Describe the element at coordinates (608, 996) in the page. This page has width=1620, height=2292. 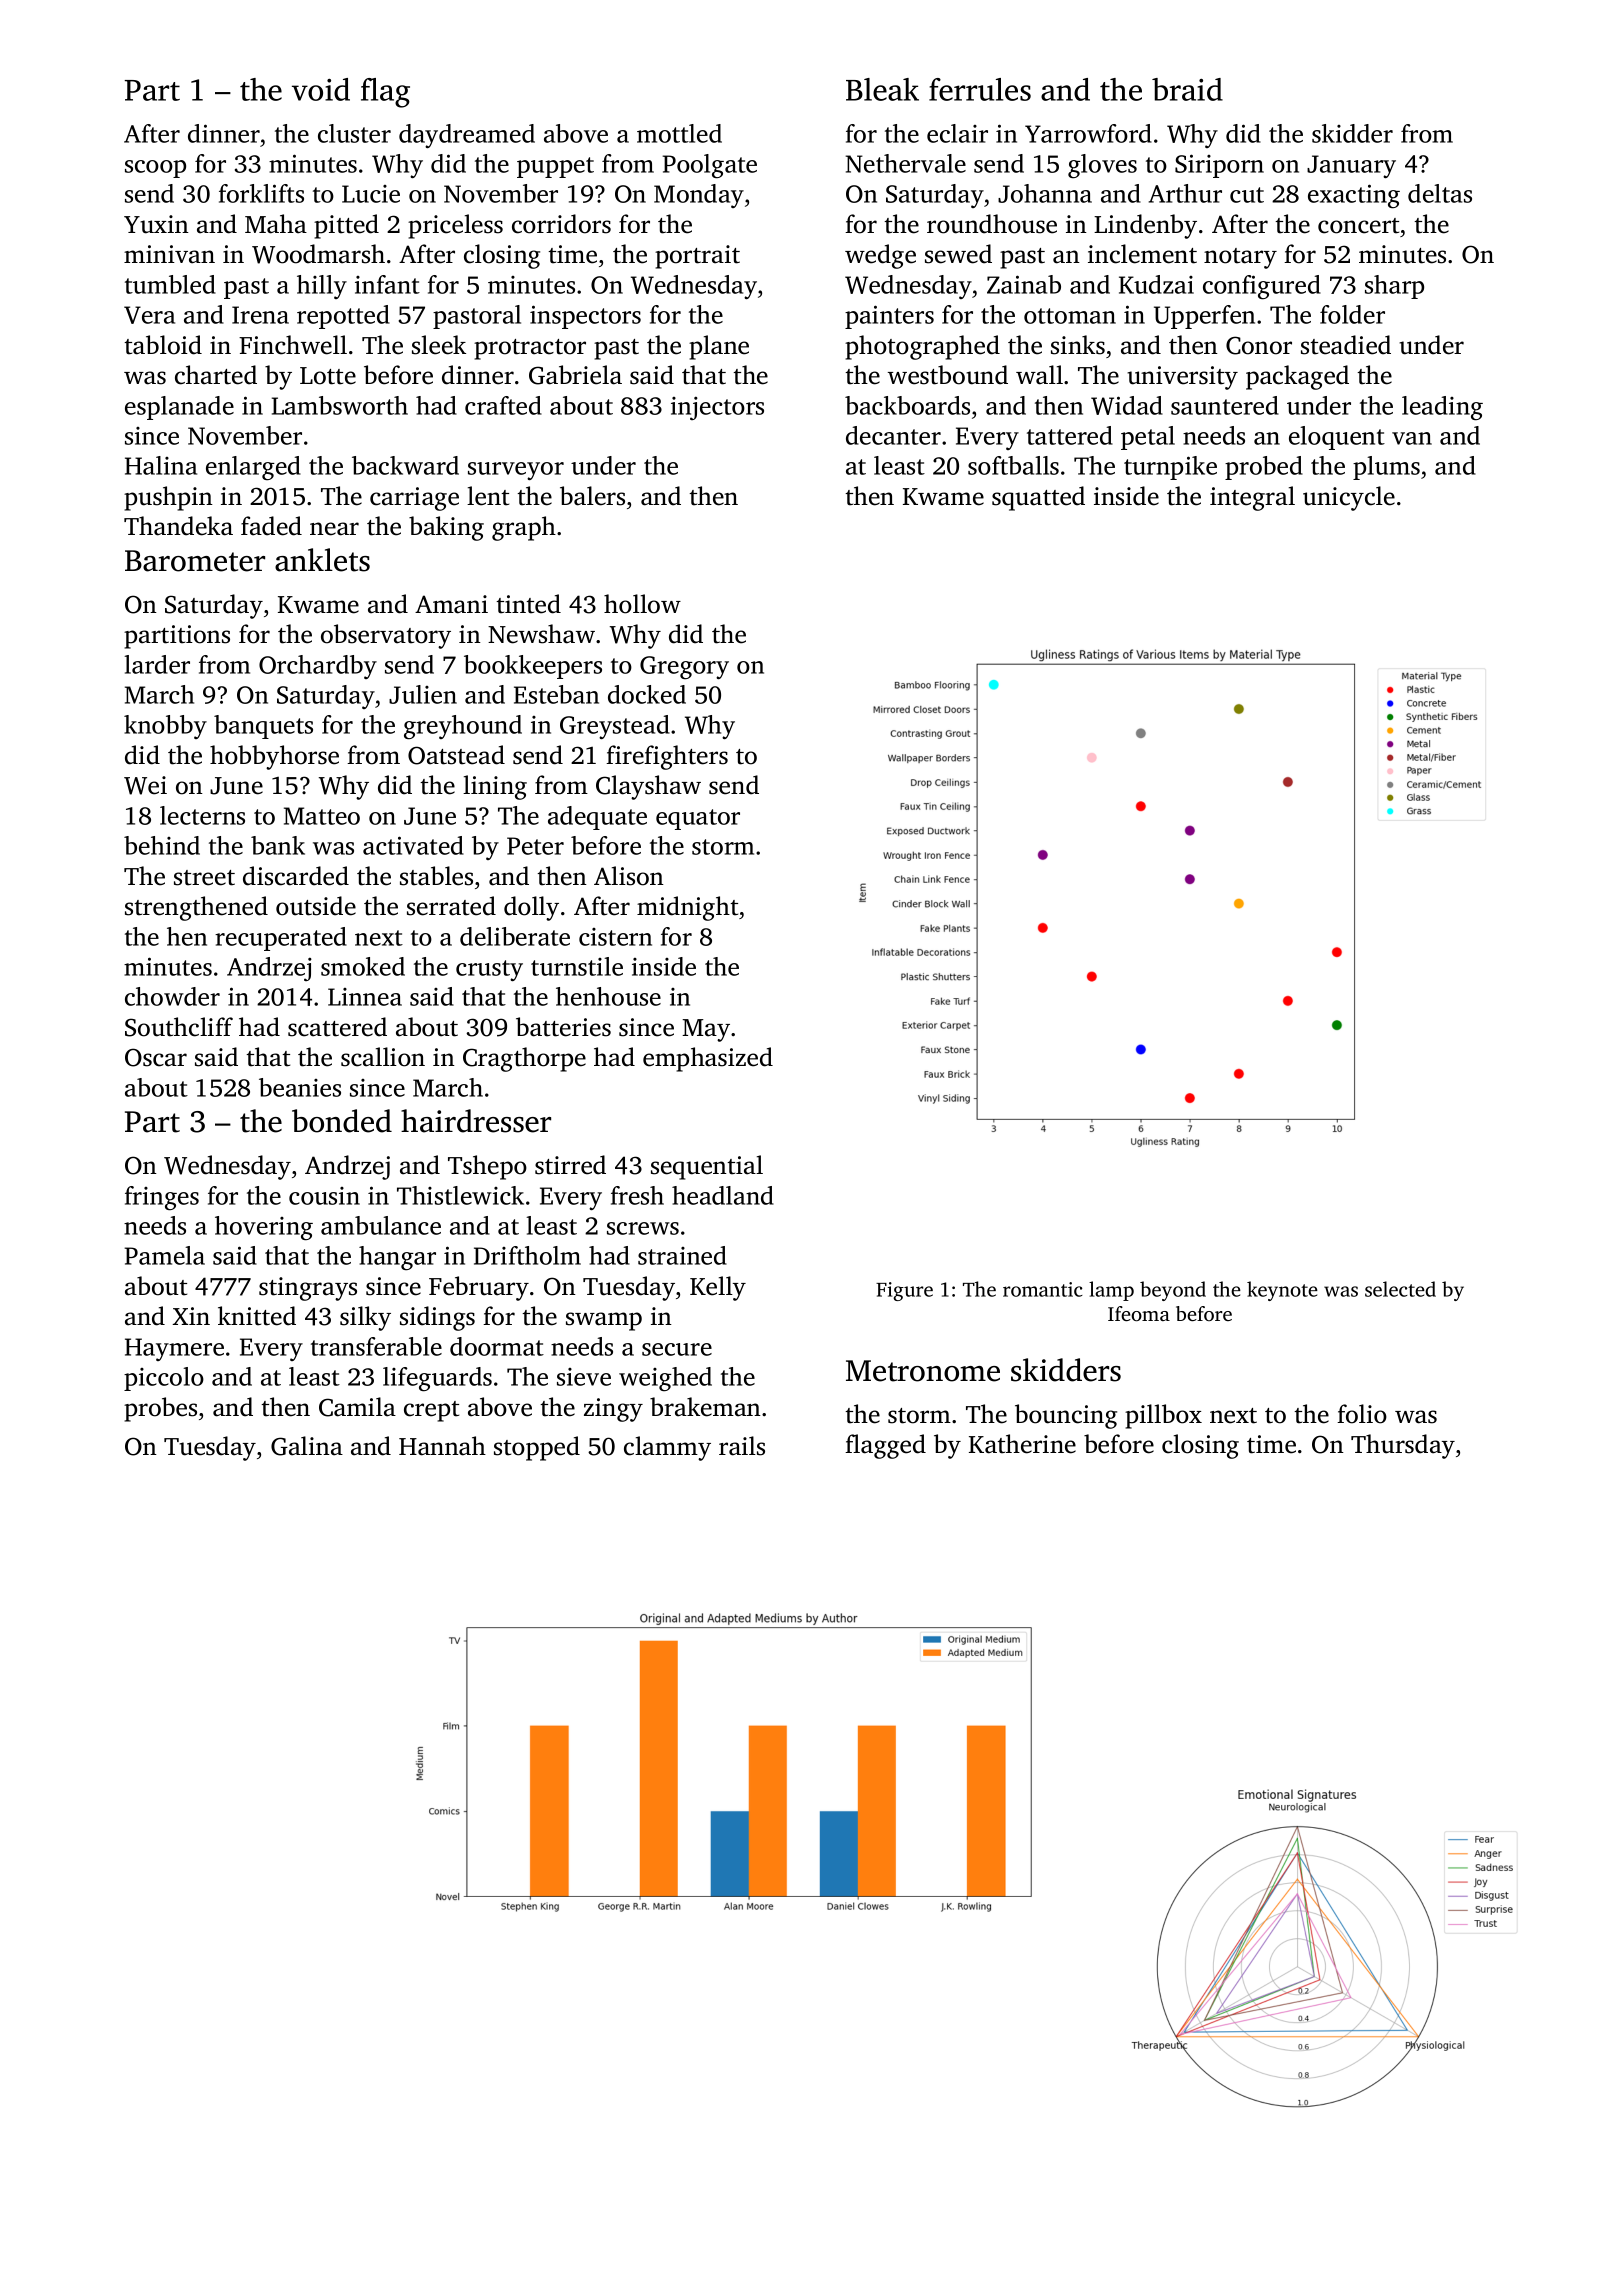
I see `henhouse` at that location.
